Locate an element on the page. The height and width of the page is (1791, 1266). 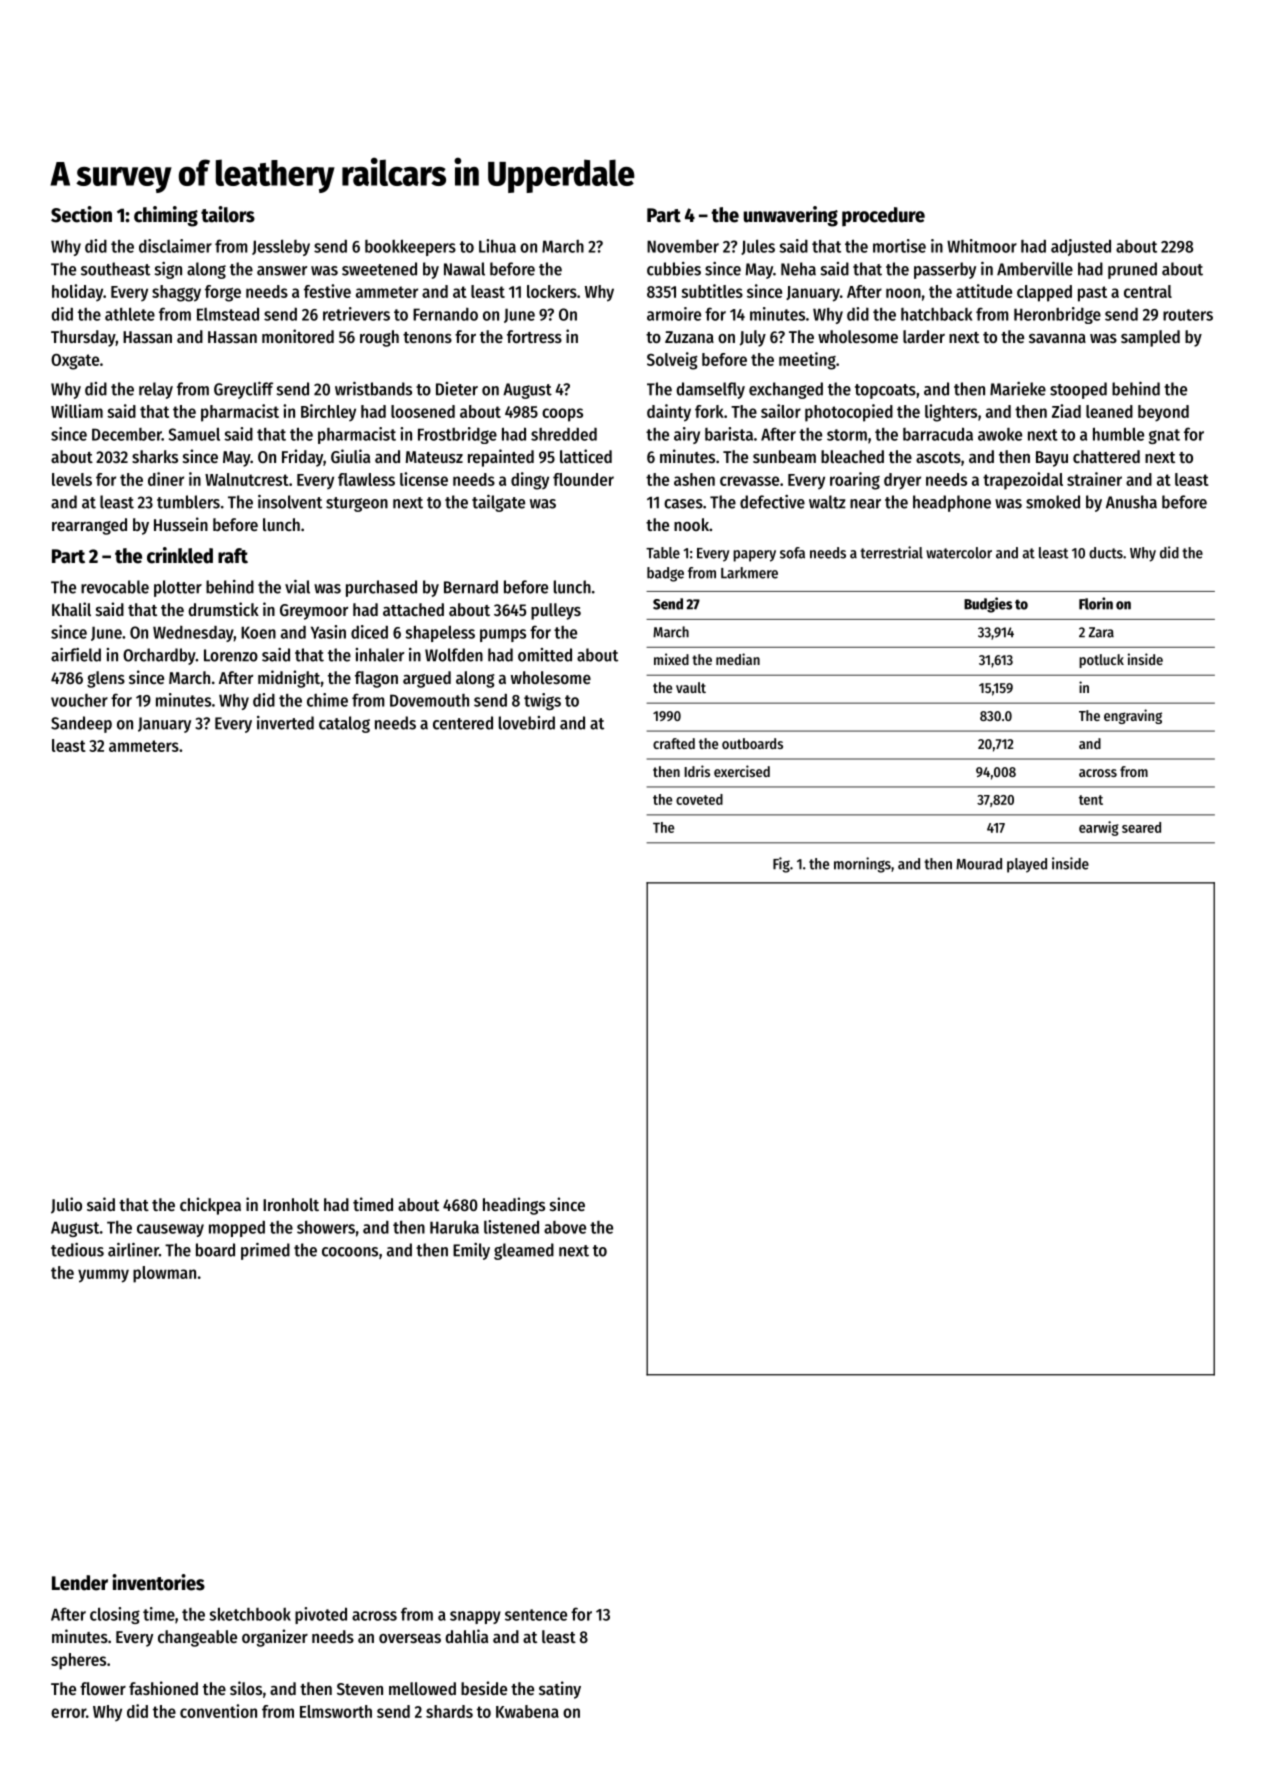
answer is located at coordinates (282, 271).
